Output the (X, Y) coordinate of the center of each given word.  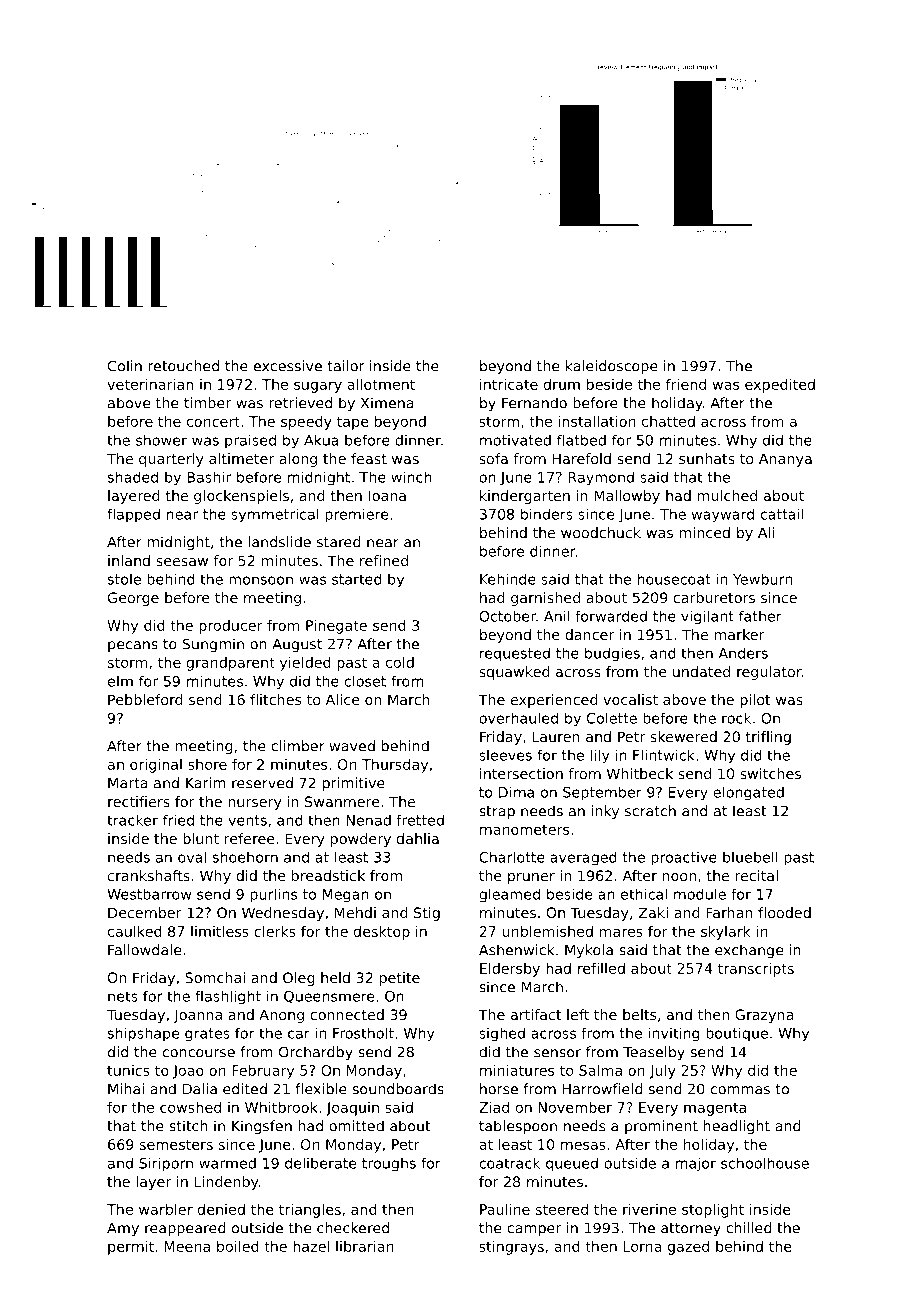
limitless (220, 931)
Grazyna (764, 1016)
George (133, 599)
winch (411, 477)
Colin (125, 366)
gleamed (509, 896)
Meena (187, 1246)
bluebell (750, 857)
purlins (273, 895)
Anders (743, 653)
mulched (727, 495)
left (578, 1014)
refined (384, 560)
